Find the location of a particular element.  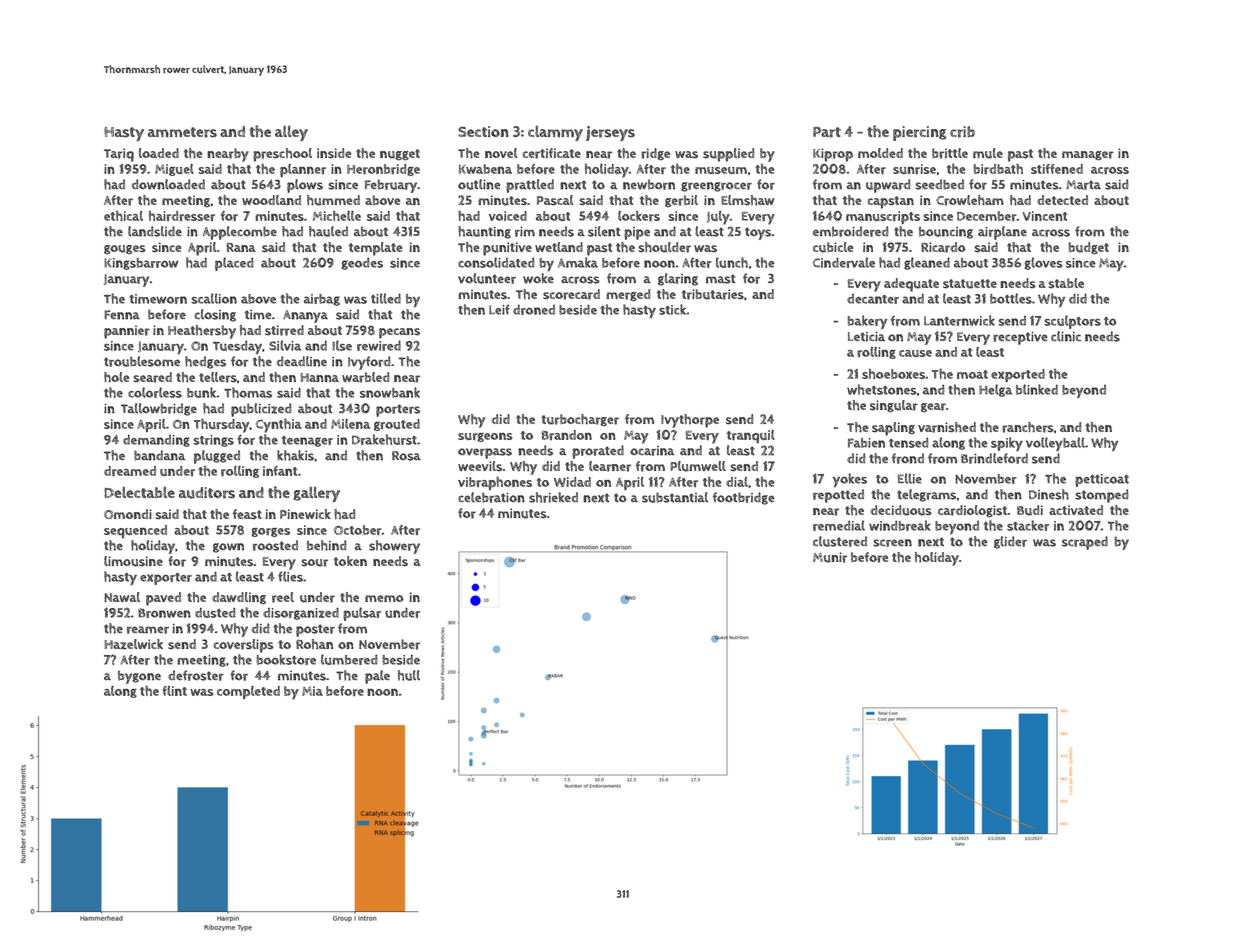

Amaka is located at coordinates (578, 262).
